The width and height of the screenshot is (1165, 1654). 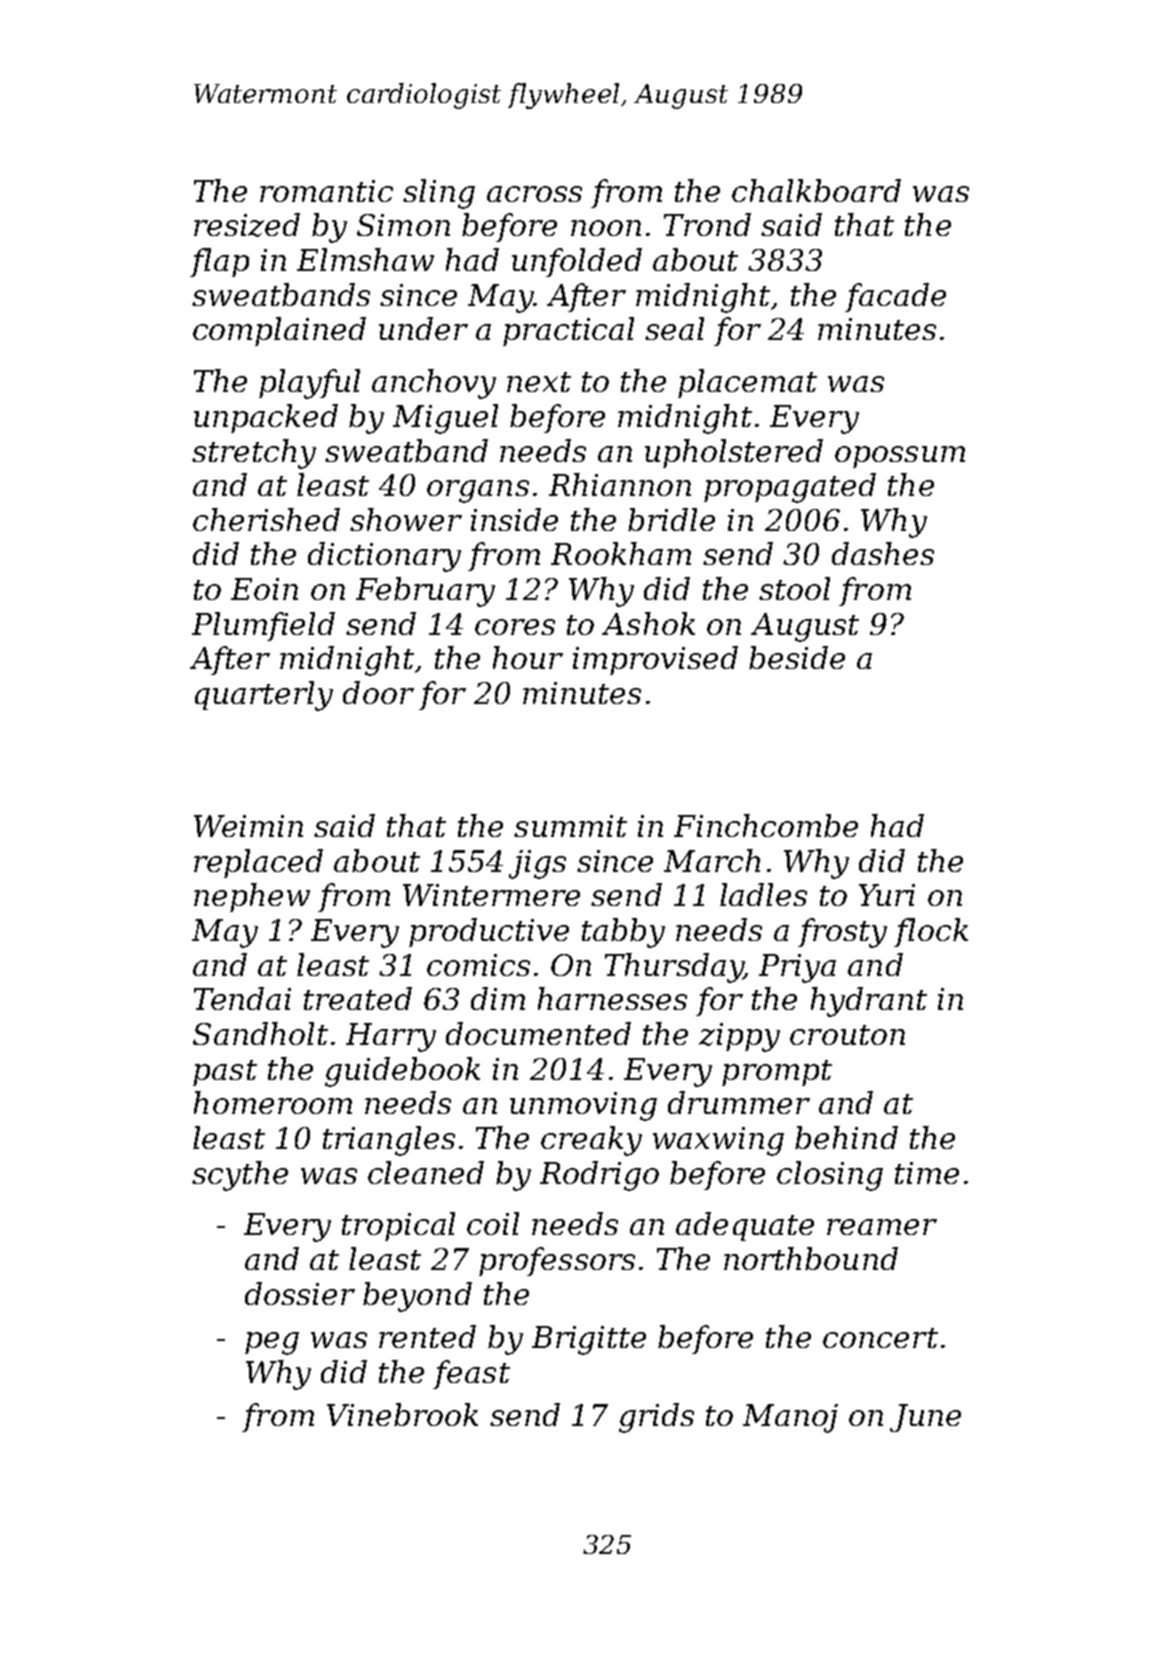 What do you see at coordinates (816, 190) in the screenshot?
I see `chalkboard` at bounding box center [816, 190].
